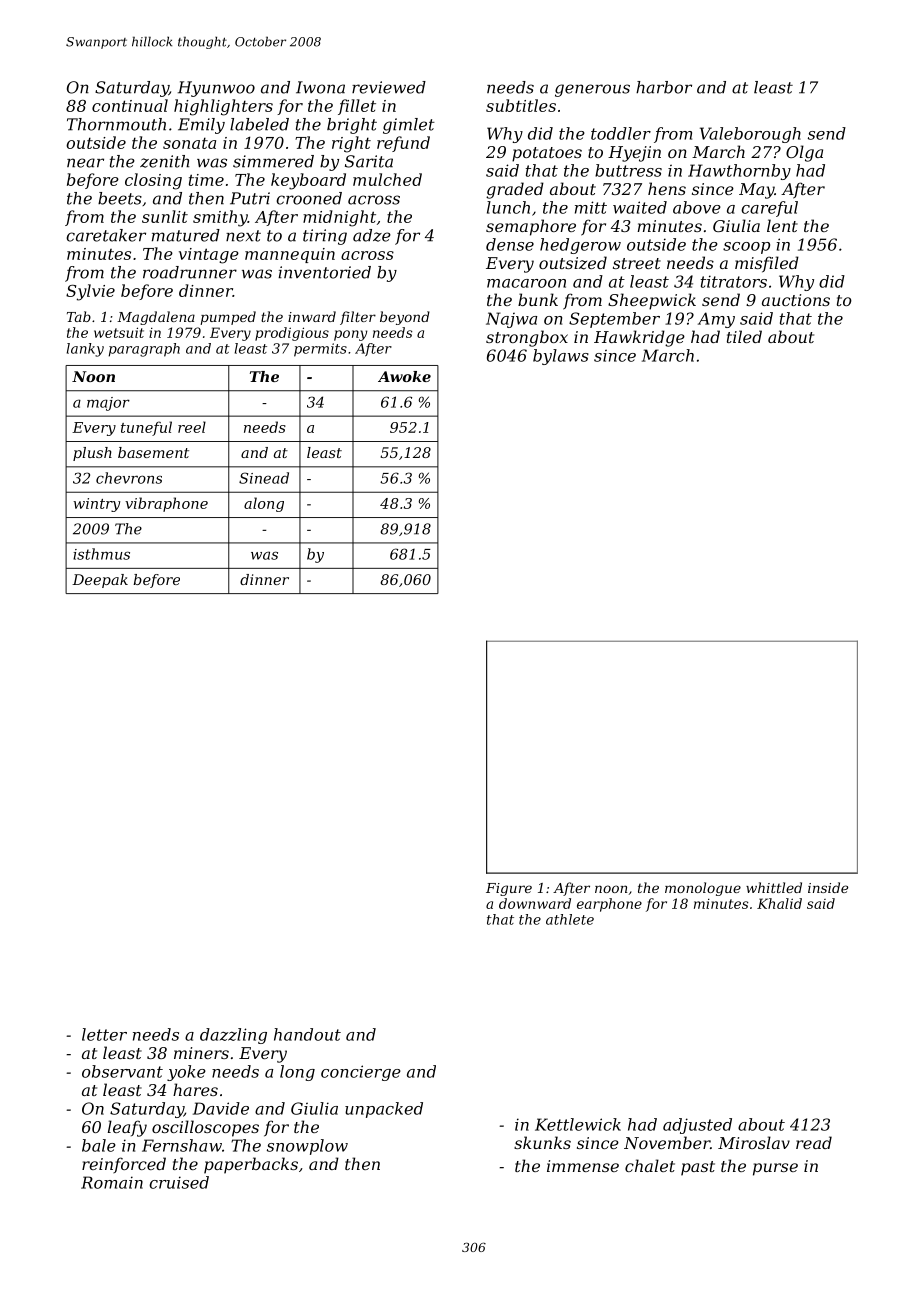 Image resolution: width=924 pixels, height=1314 pixels. I want to click on Sylvie, so click(90, 292).
